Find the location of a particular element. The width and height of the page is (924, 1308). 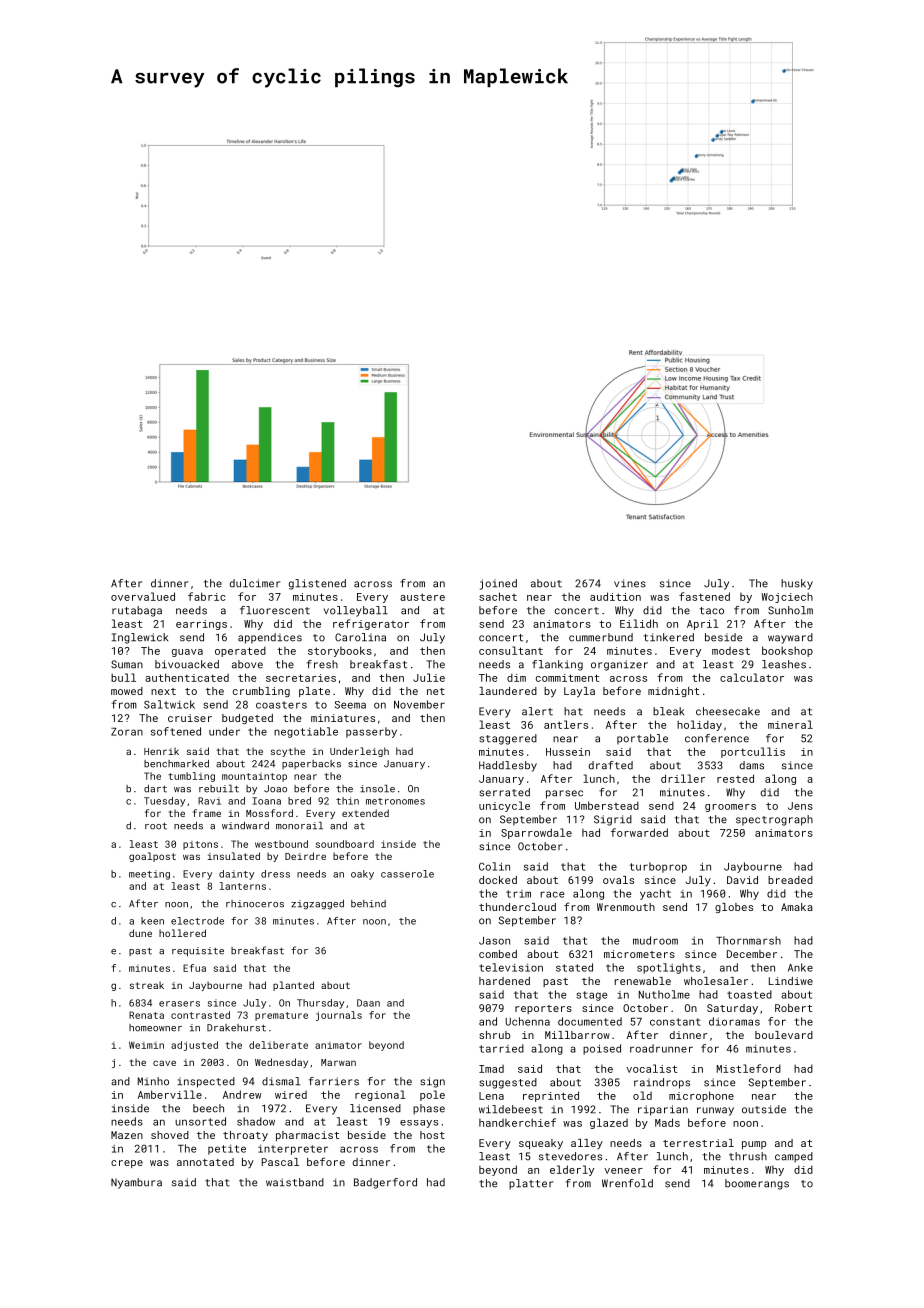

wired is located at coordinates (291, 1095).
